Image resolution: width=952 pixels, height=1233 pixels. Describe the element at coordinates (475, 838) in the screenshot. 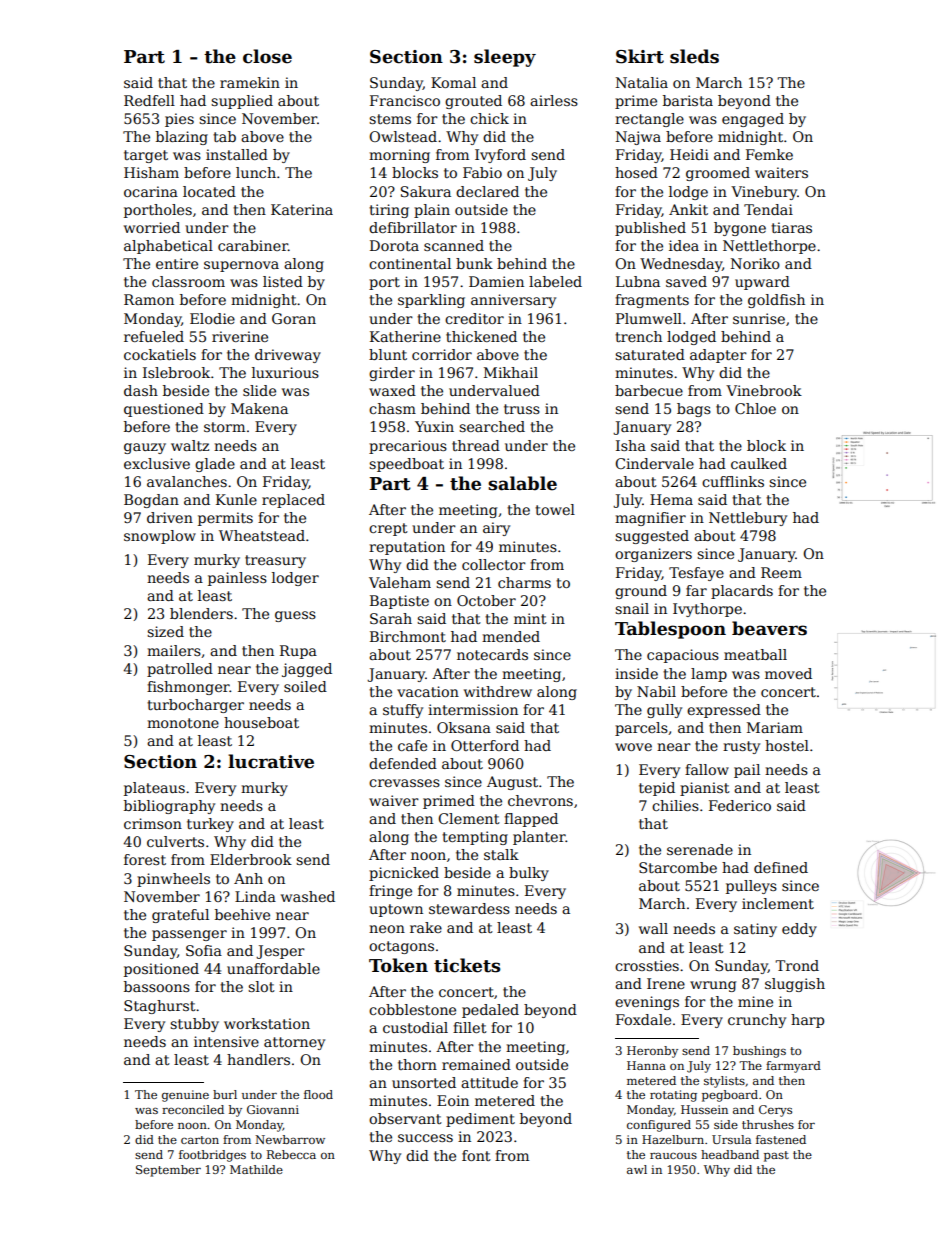

I see `tempting` at that location.
